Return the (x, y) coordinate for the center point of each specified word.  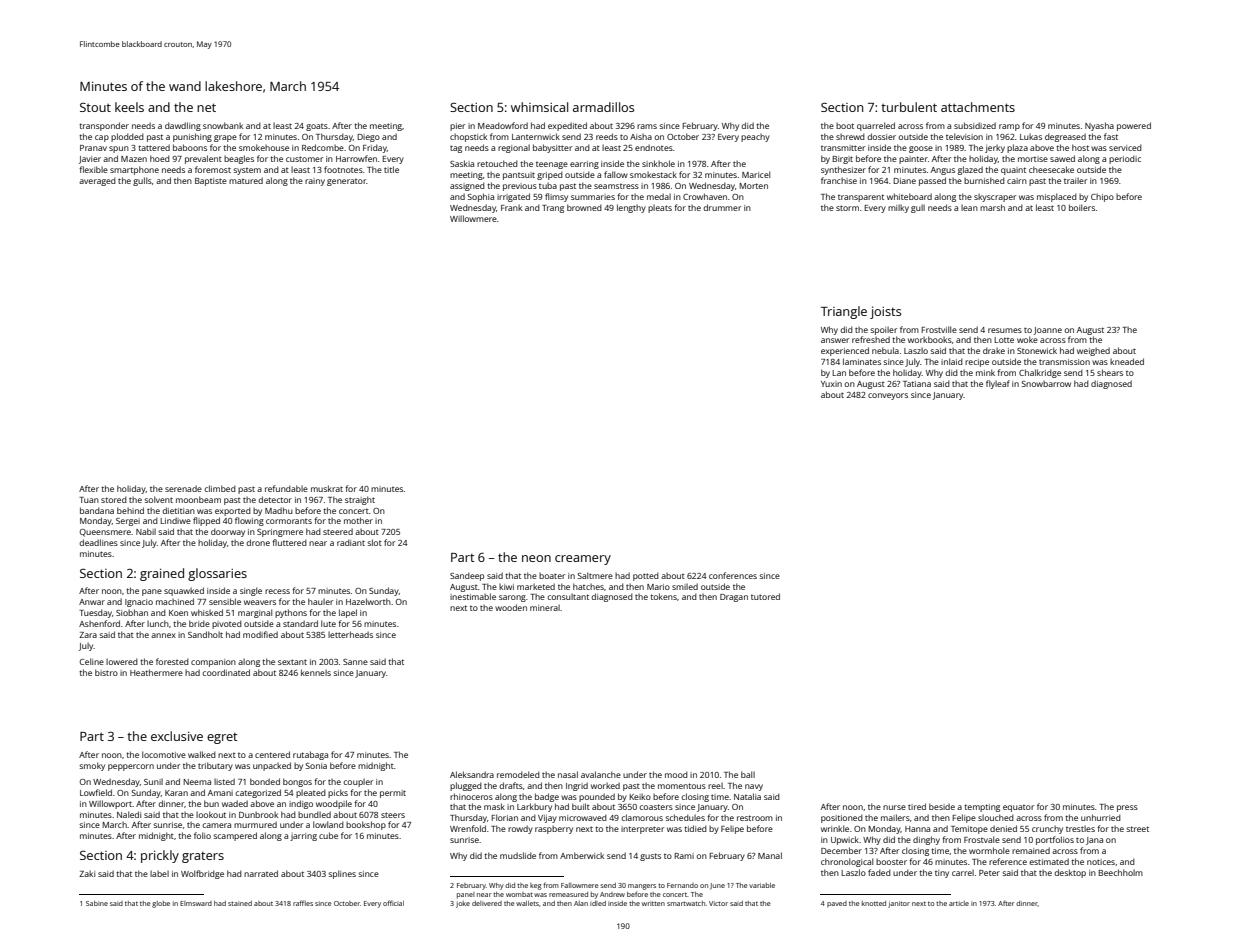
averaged (97, 181)
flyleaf (998, 384)
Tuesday (95, 613)
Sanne (355, 662)
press (1127, 808)
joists (885, 312)
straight (360, 500)
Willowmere (473, 218)
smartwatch (686, 903)
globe (161, 904)
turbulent (909, 107)
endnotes (654, 147)
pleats (660, 208)
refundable (286, 488)
